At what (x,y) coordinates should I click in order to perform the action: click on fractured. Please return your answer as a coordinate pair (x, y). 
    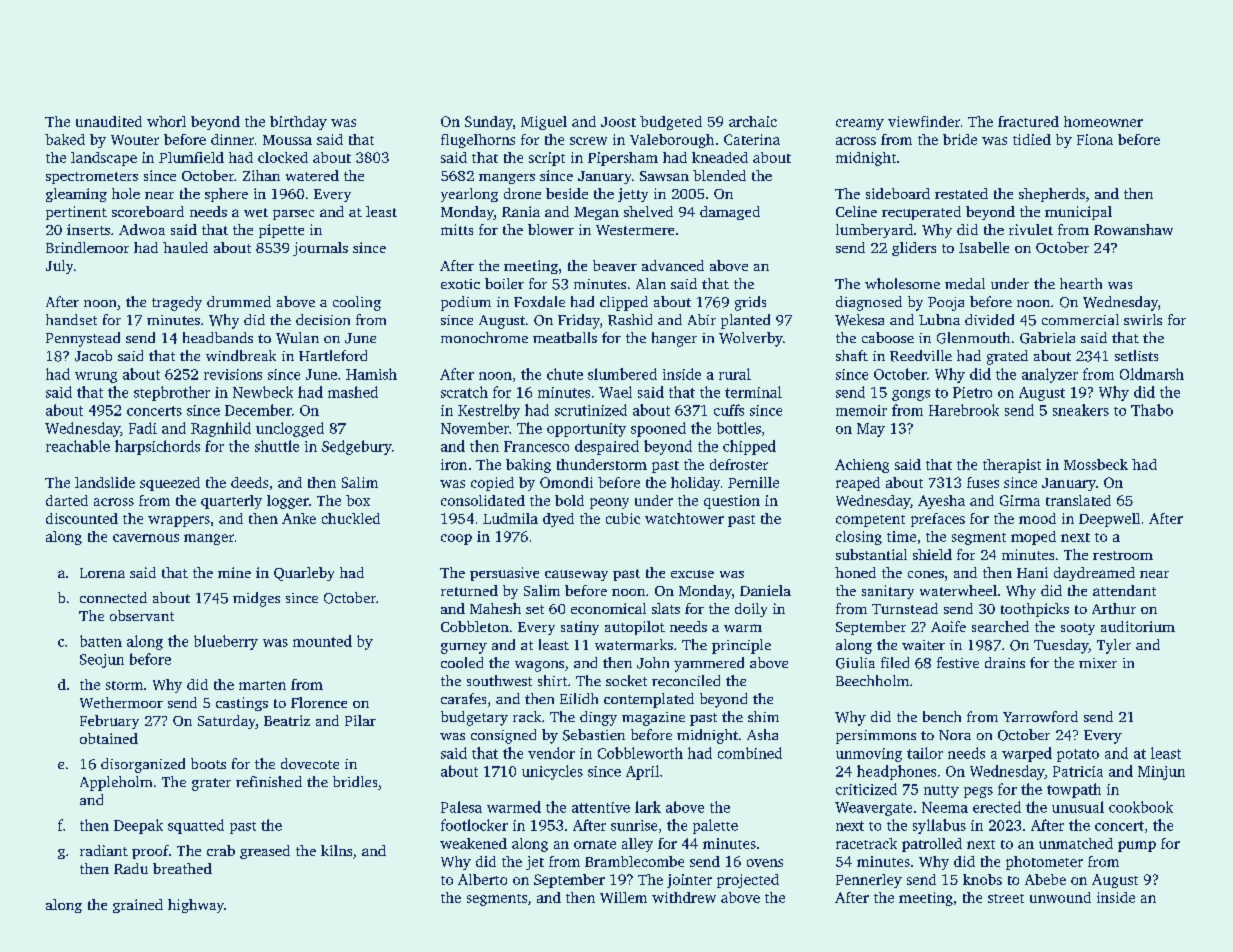
    Looking at the image, I should click on (1028, 121).
